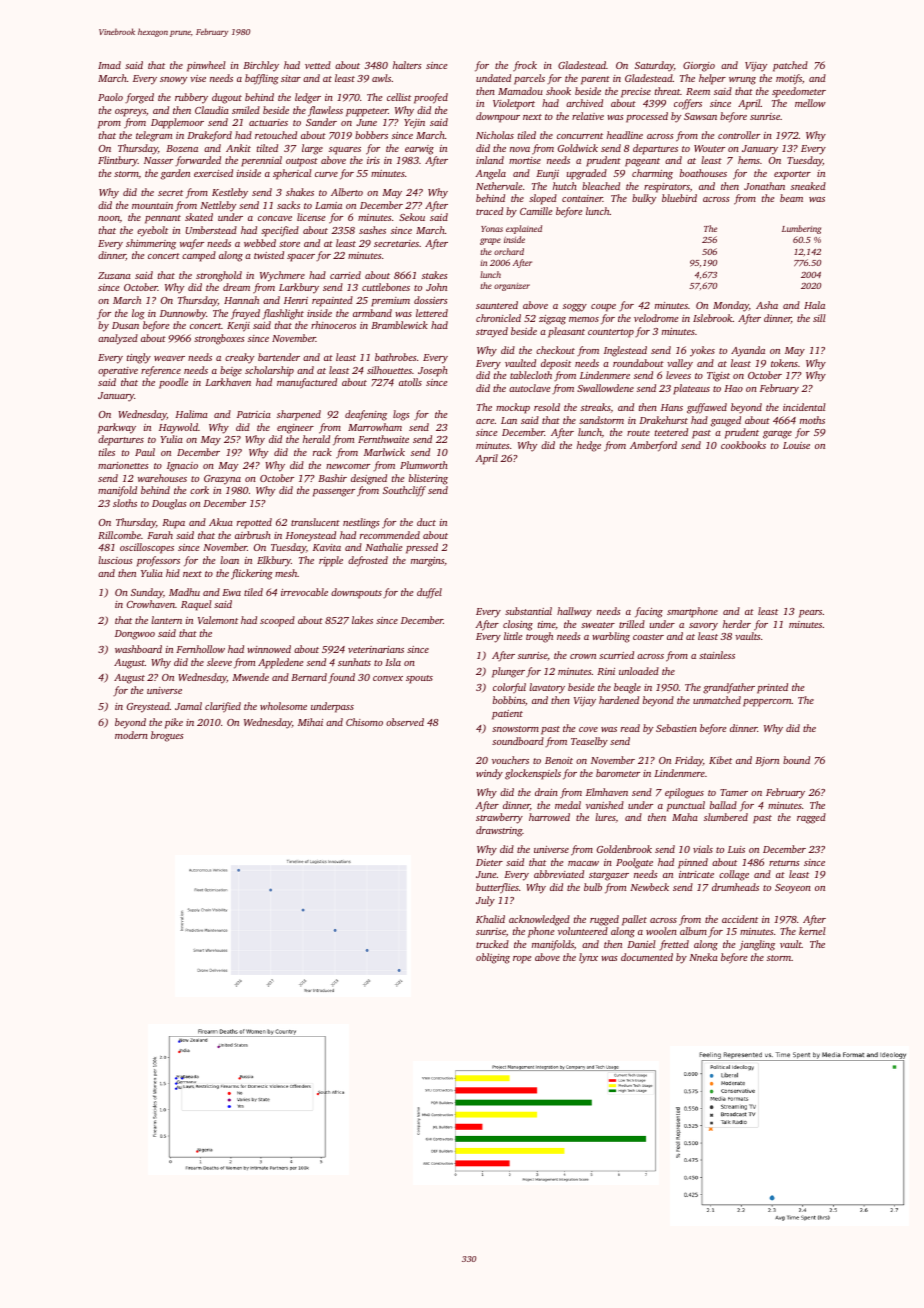 Image resolution: width=924 pixels, height=1308 pixels. Describe the element at coordinates (493, 958) in the screenshot. I see `obliging` at that location.
